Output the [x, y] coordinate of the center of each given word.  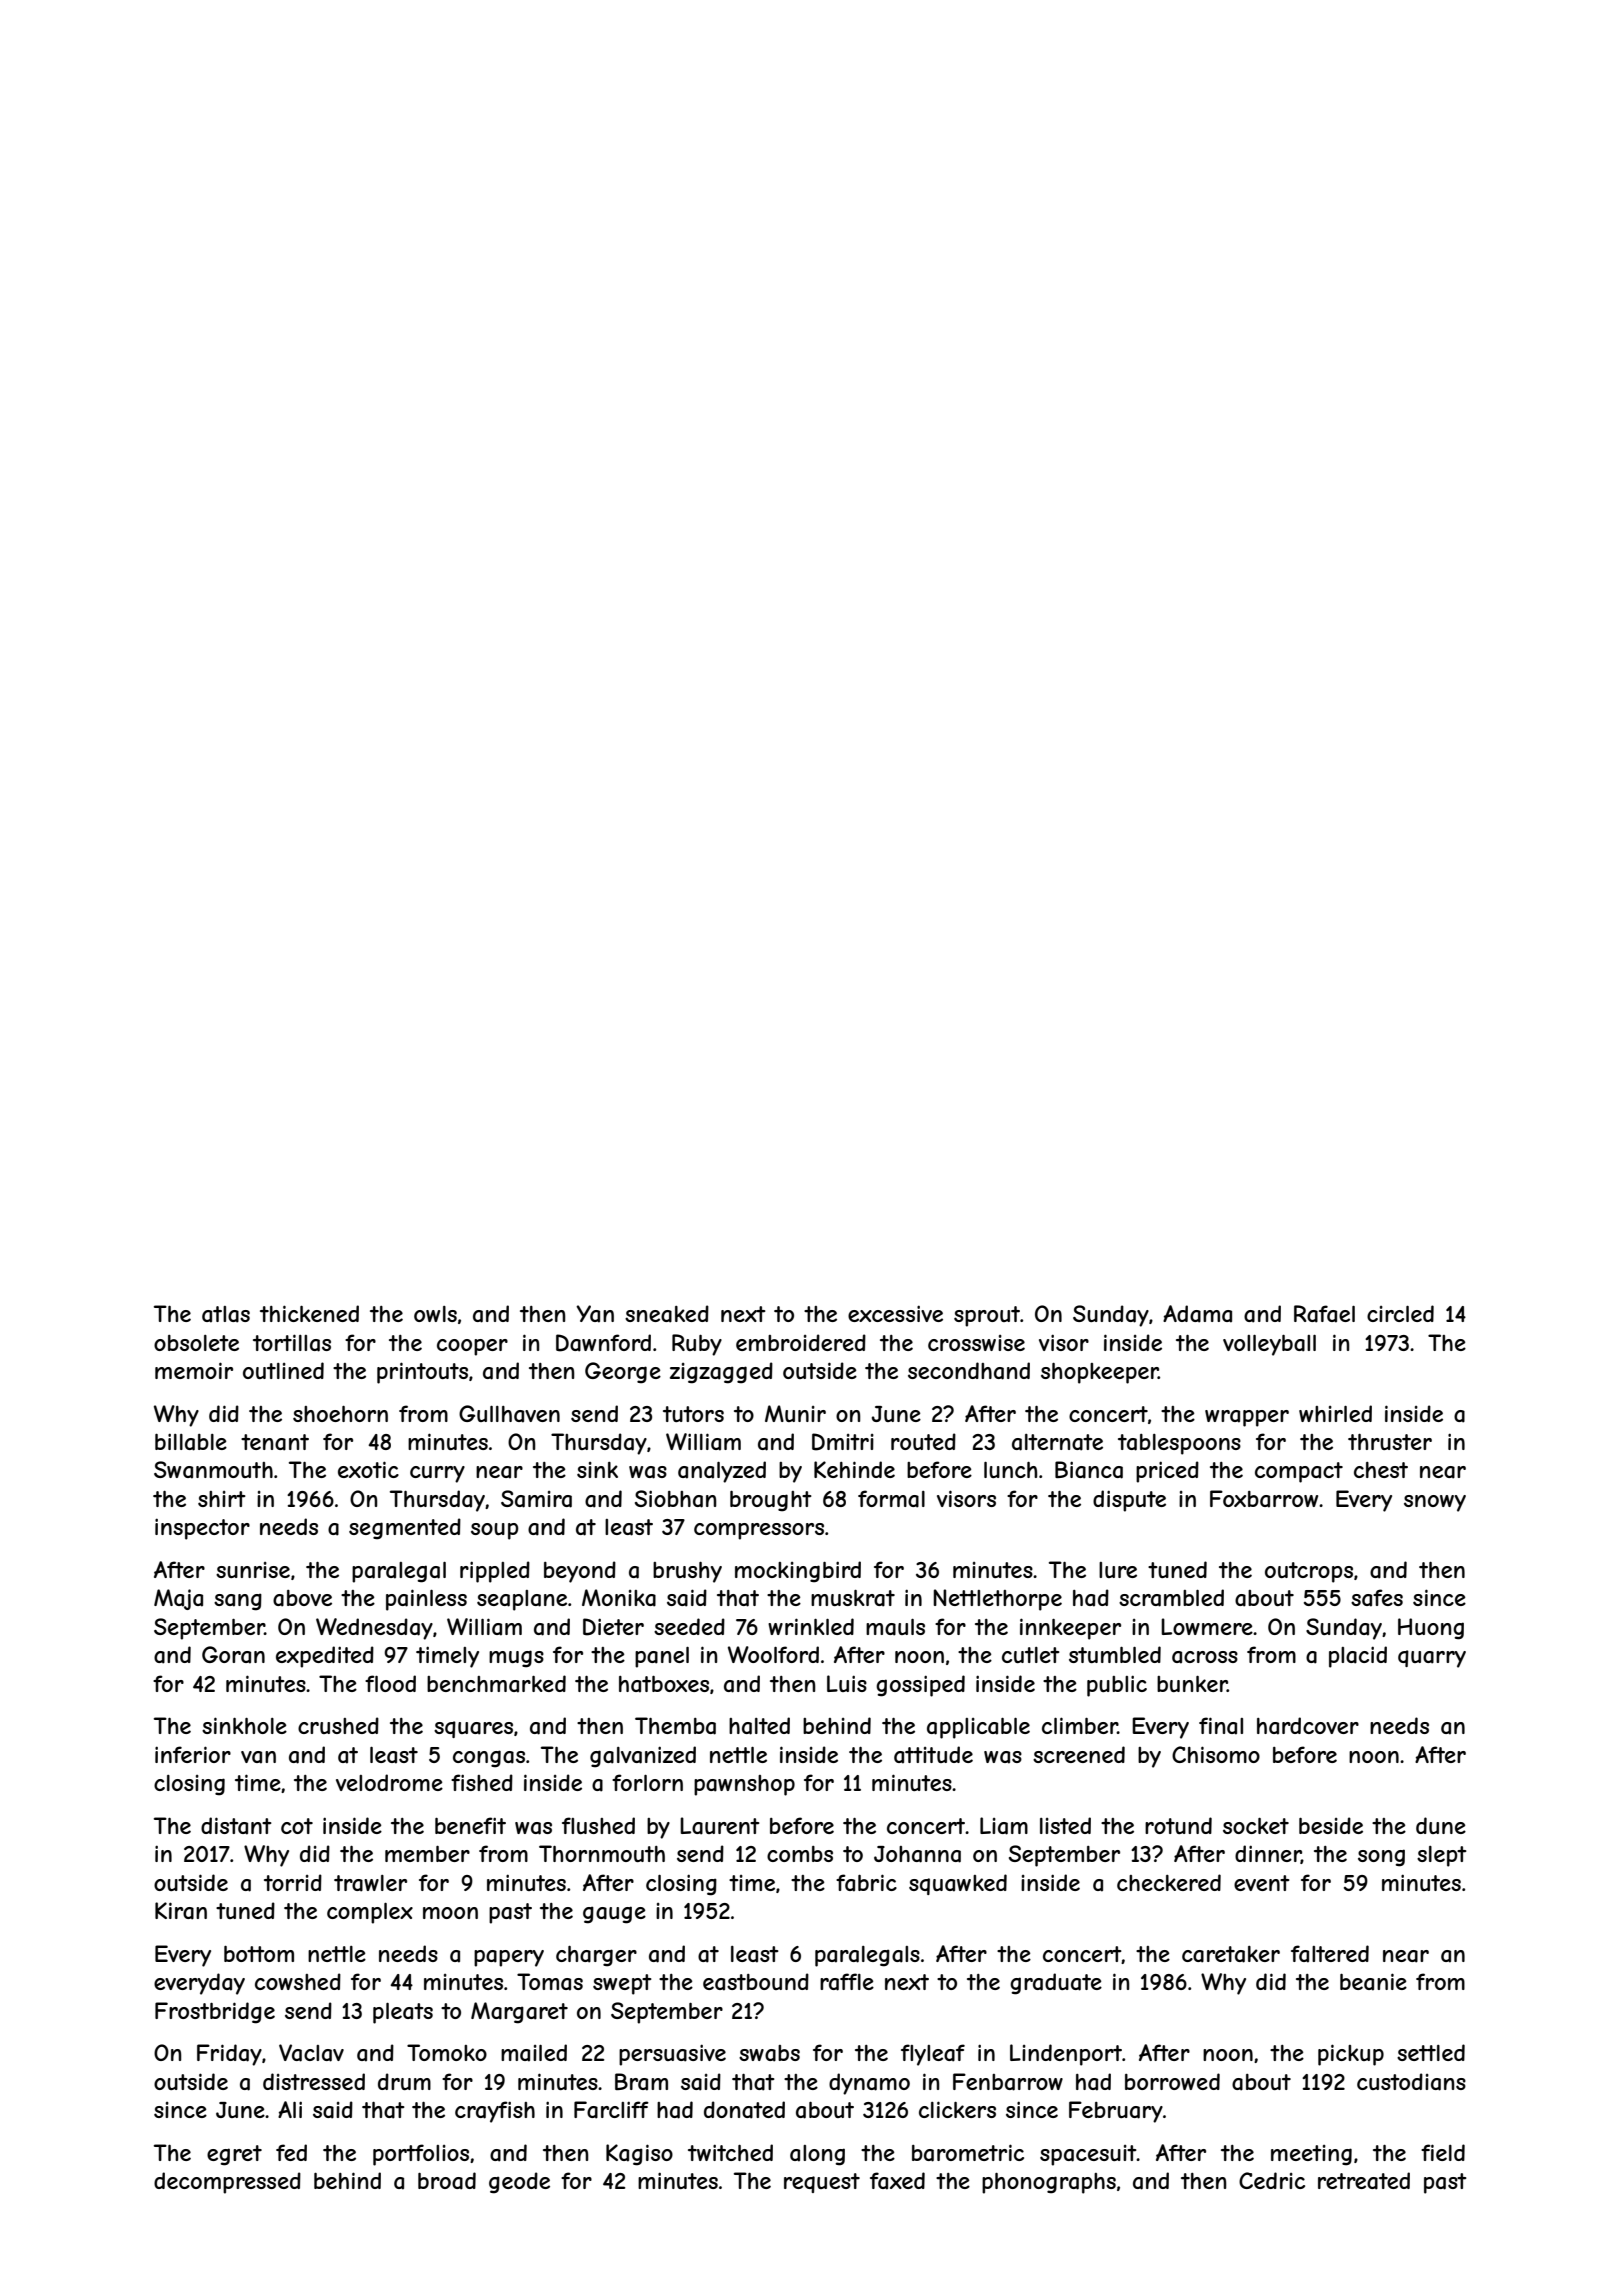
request [822, 2183]
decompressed [227, 2183]
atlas [226, 1314]
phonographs [1049, 2183]
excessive [895, 1313]
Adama [1197, 1314]
